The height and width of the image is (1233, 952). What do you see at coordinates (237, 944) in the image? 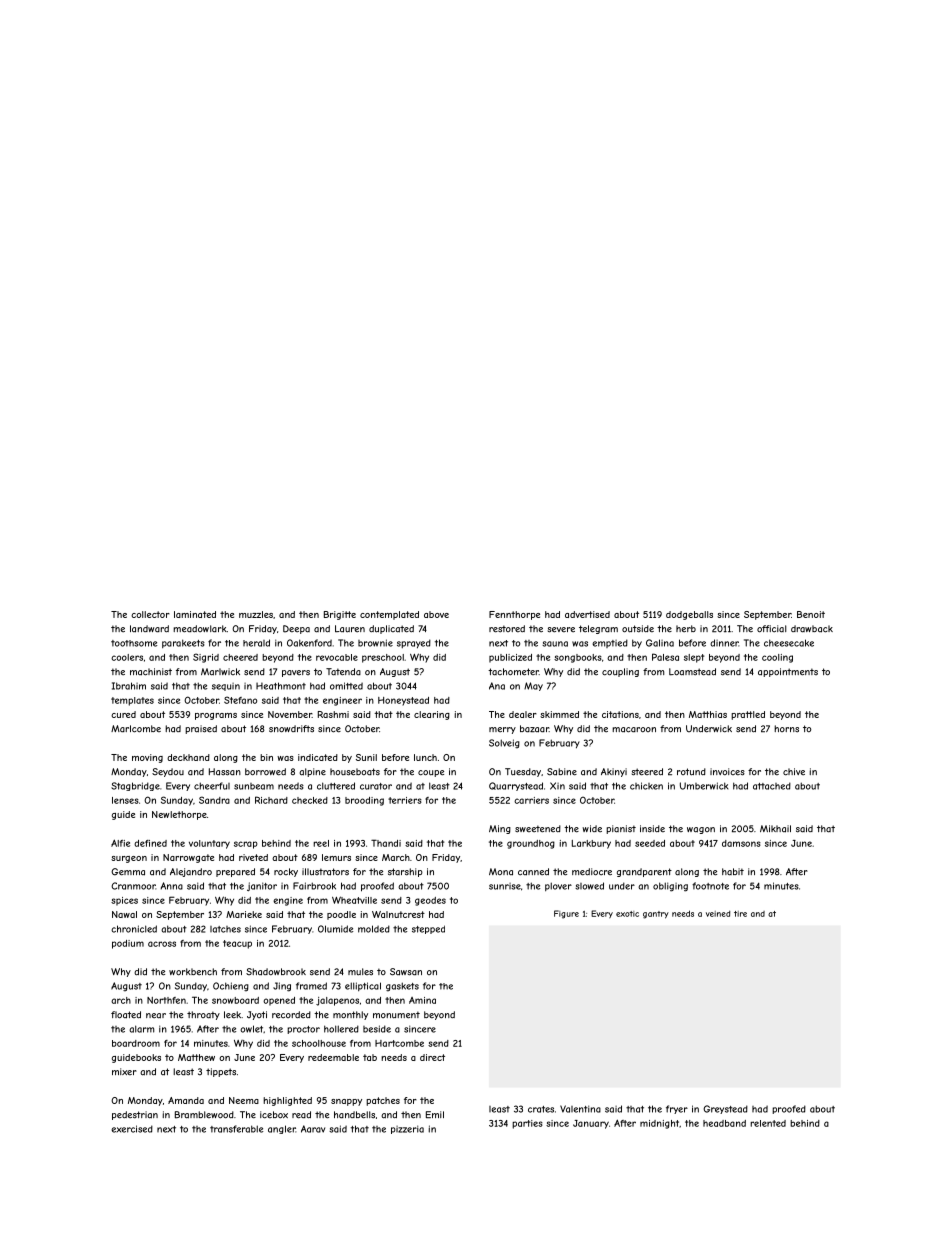
I see `teacup` at bounding box center [237, 944].
